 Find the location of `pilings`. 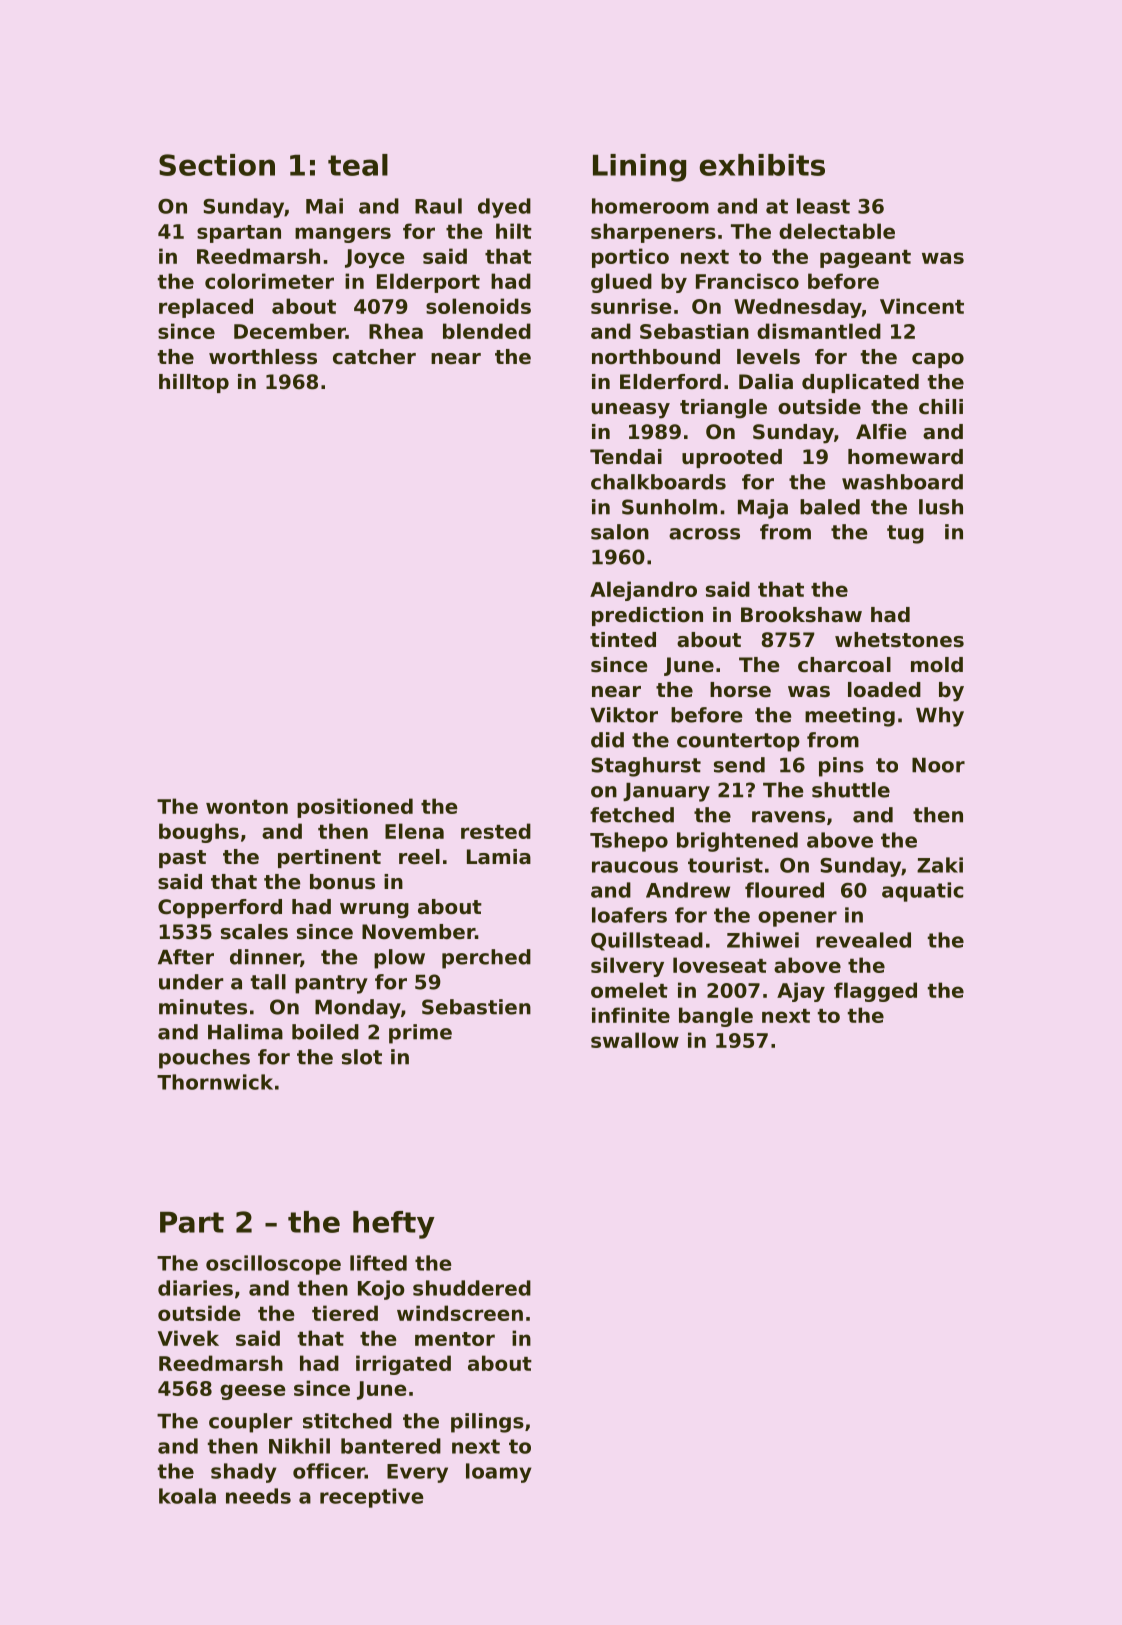

pilings is located at coordinates (487, 1423).
